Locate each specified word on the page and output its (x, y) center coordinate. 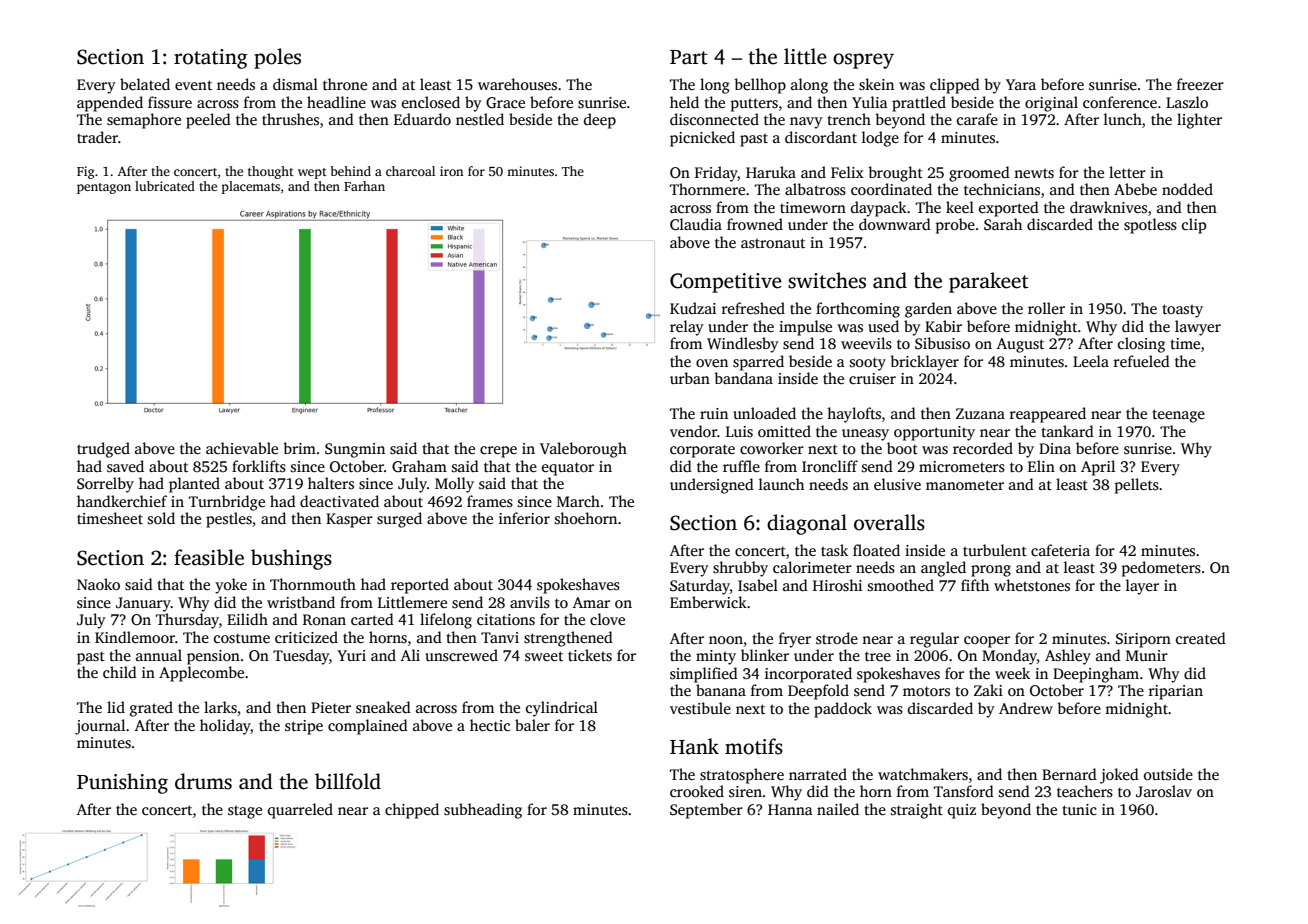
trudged (103, 450)
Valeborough (583, 450)
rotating (211, 59)
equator (568, 469)
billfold (348, 781)
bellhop (760, 86)
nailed (838, 809)
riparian (1176, 692)
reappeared (1048, 415)
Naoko (98, 584)
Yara (1021, 84)
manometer (965, 485)
